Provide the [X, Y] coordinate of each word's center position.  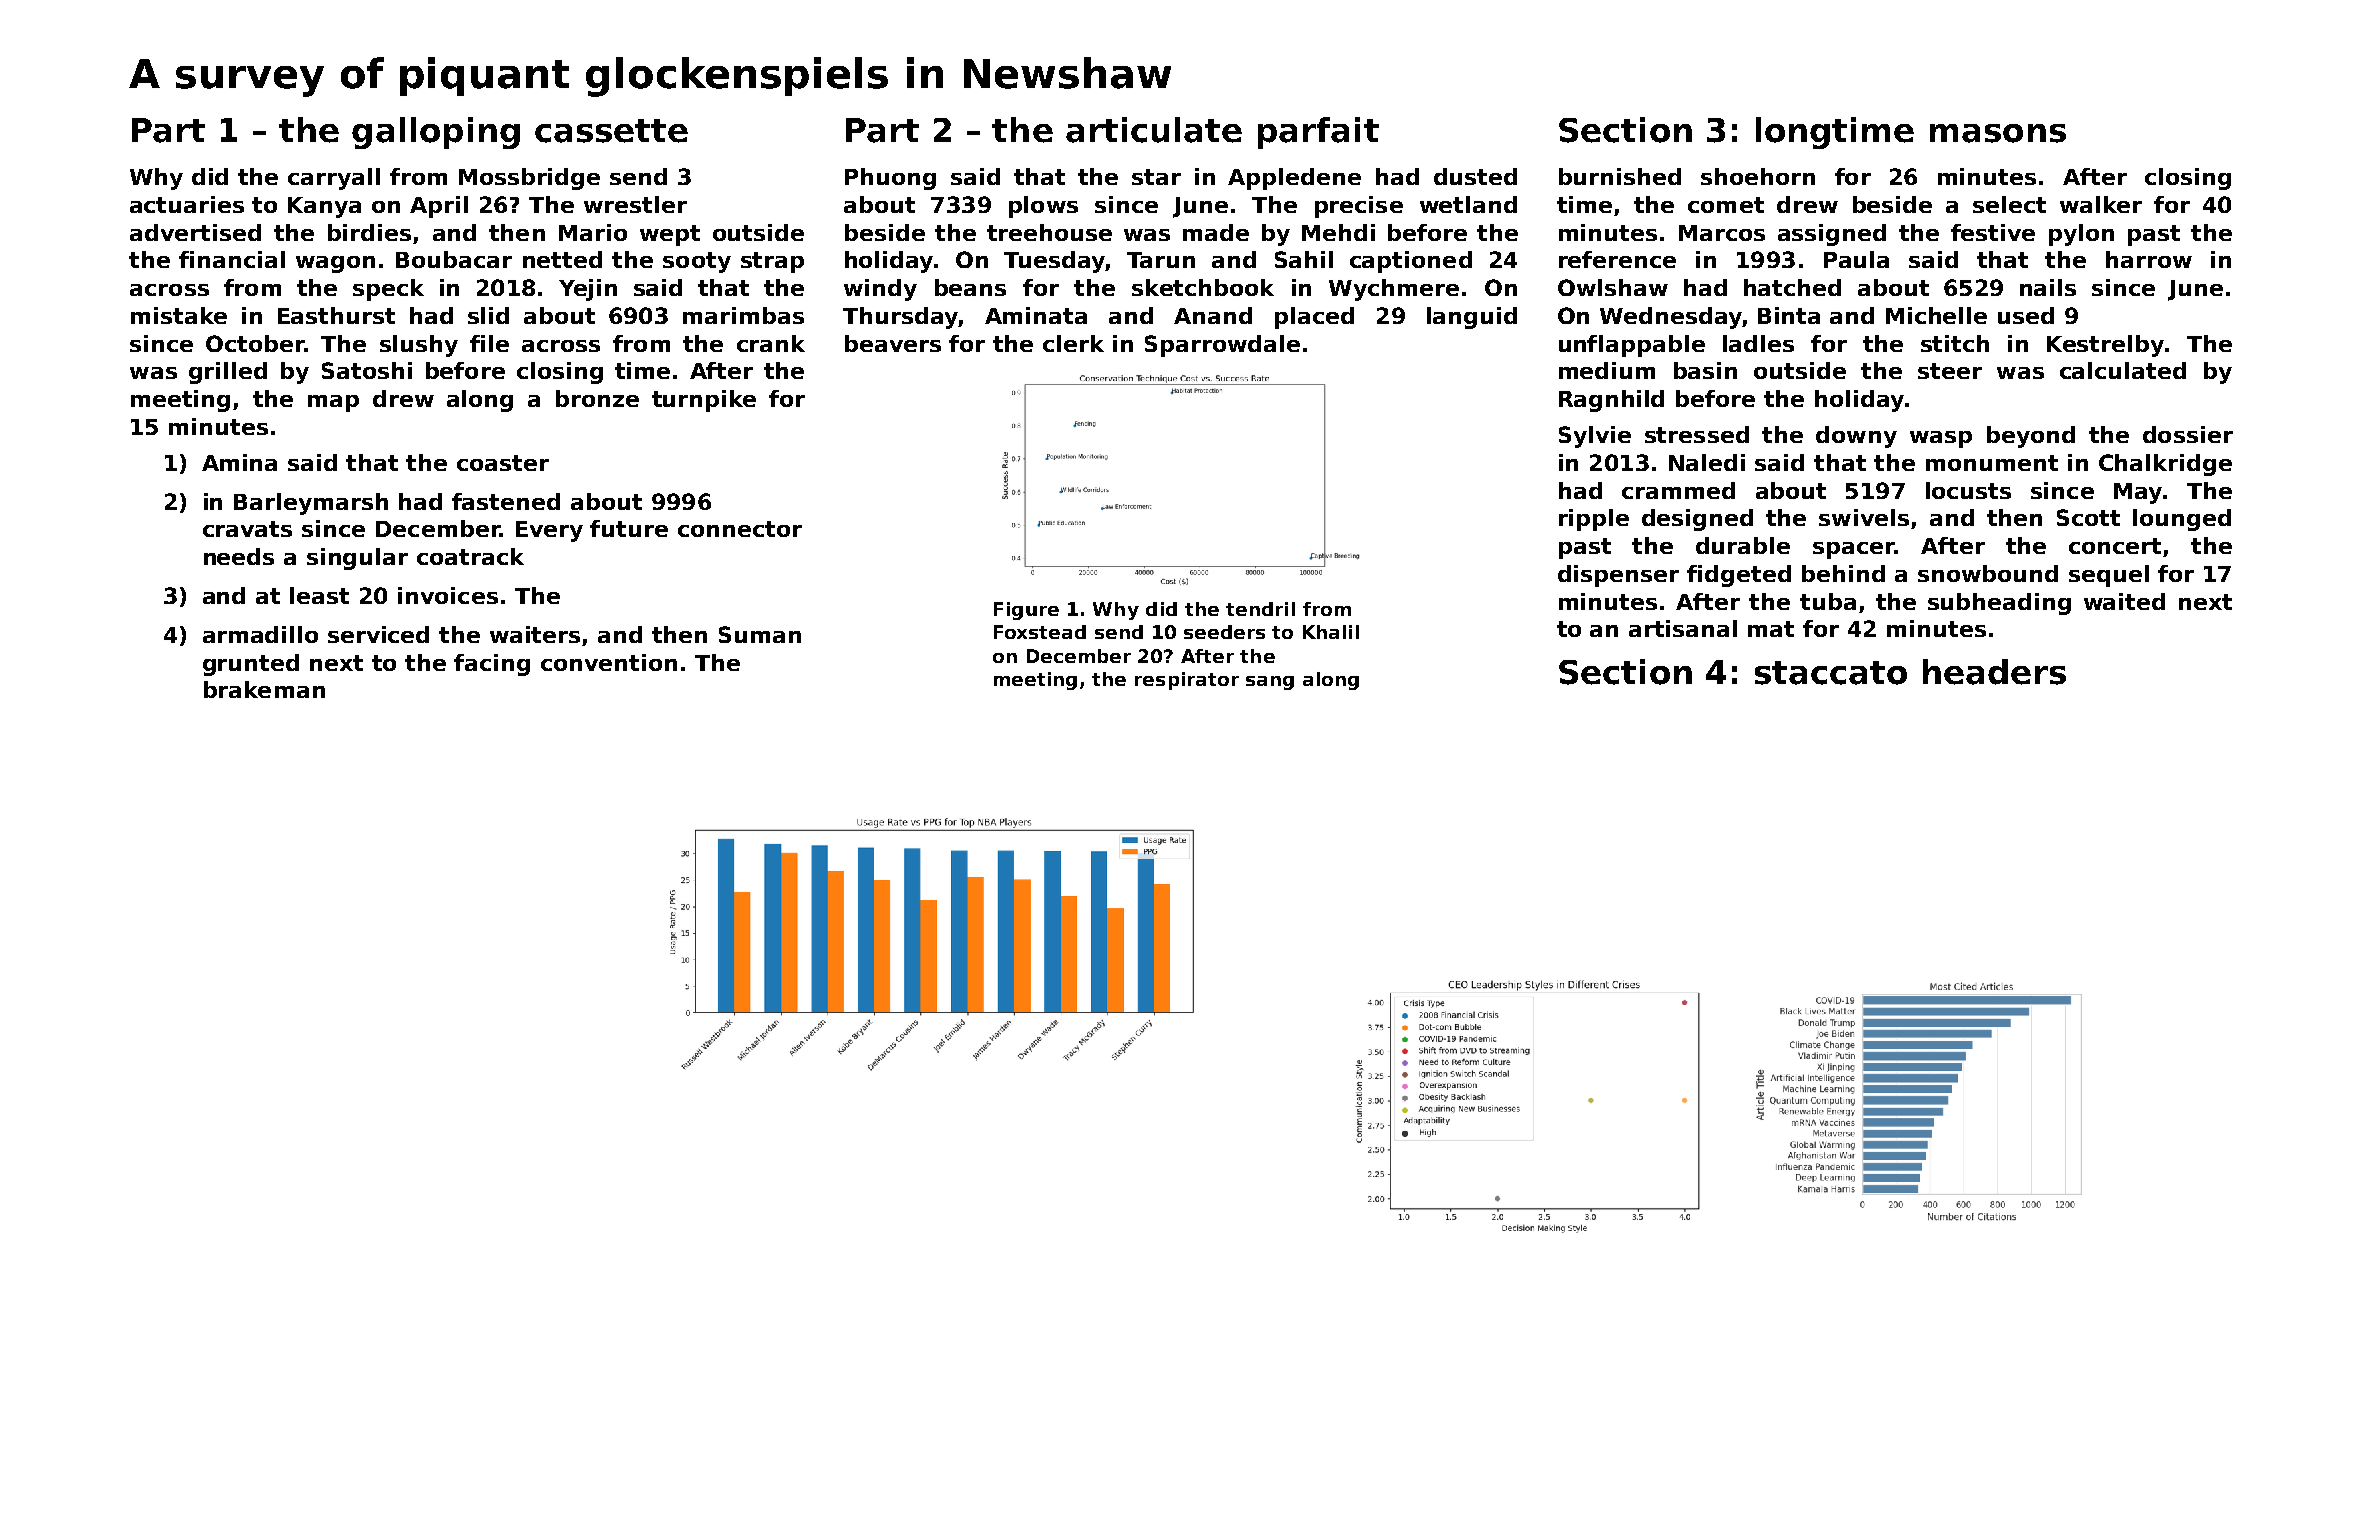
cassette [611, 131]
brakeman [264, 689]
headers [1994, 672]
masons [1998, 133]
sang [1270, 683]
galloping [436, 133]
